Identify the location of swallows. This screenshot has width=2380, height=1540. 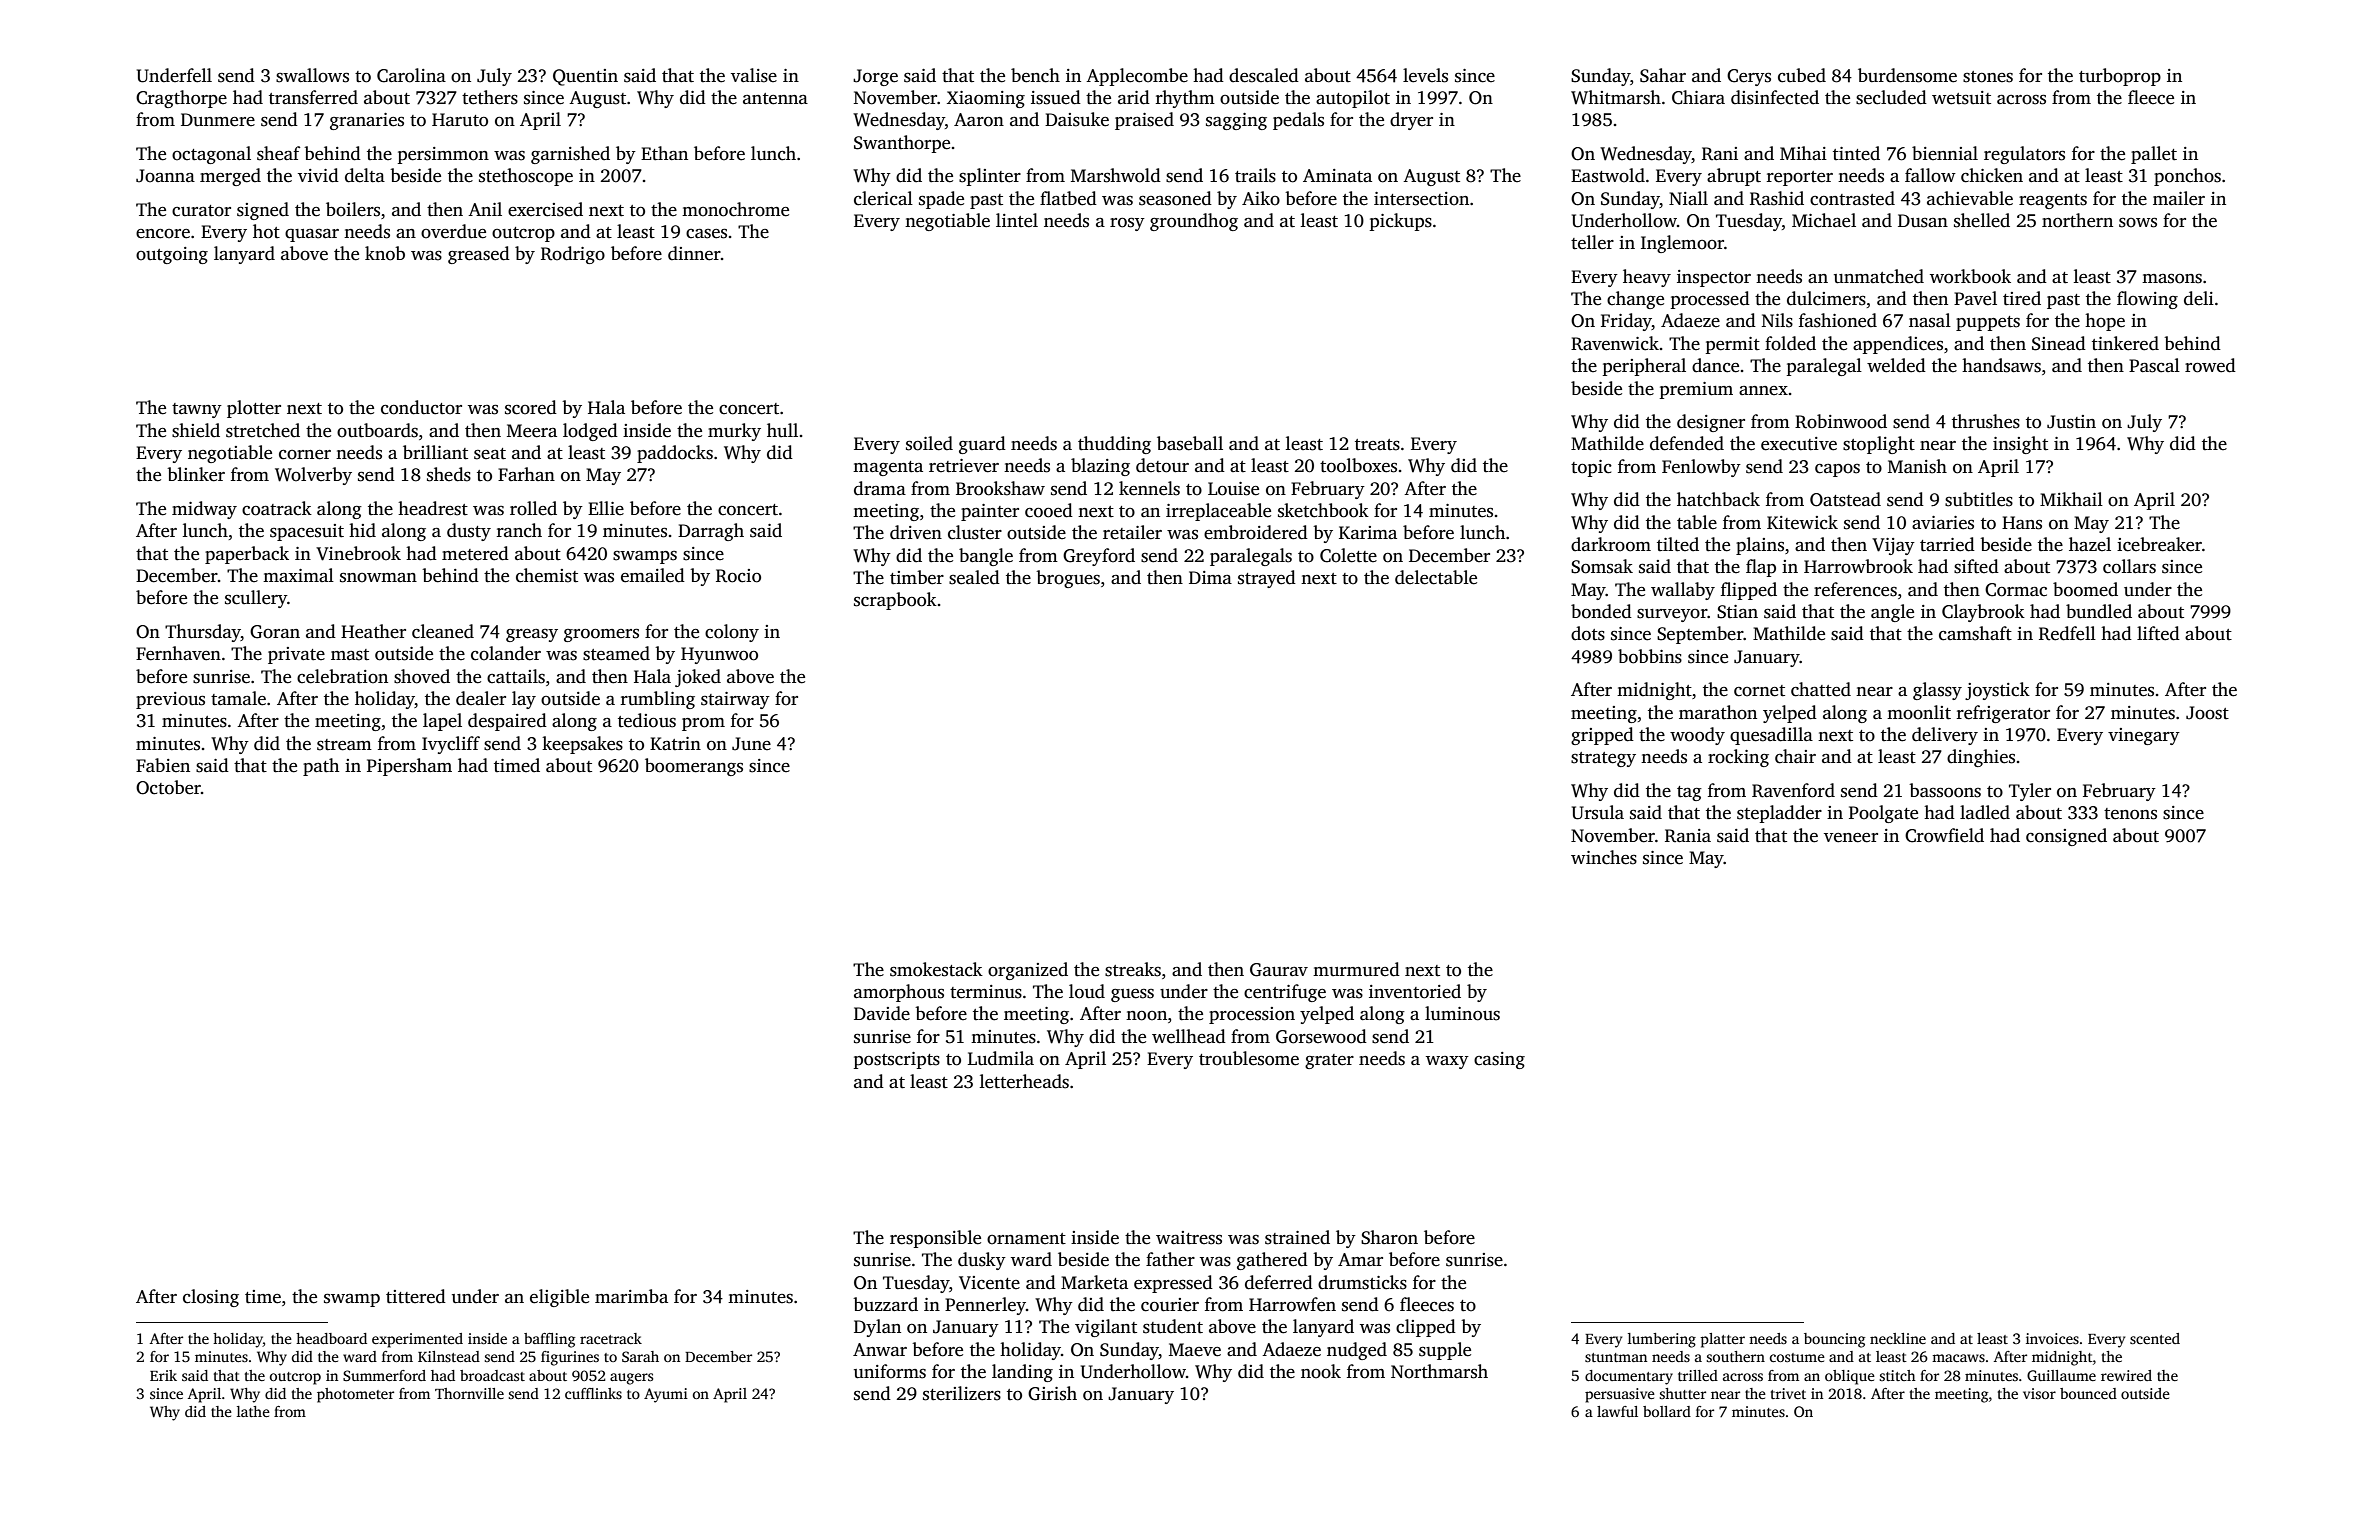
(312, 75).
